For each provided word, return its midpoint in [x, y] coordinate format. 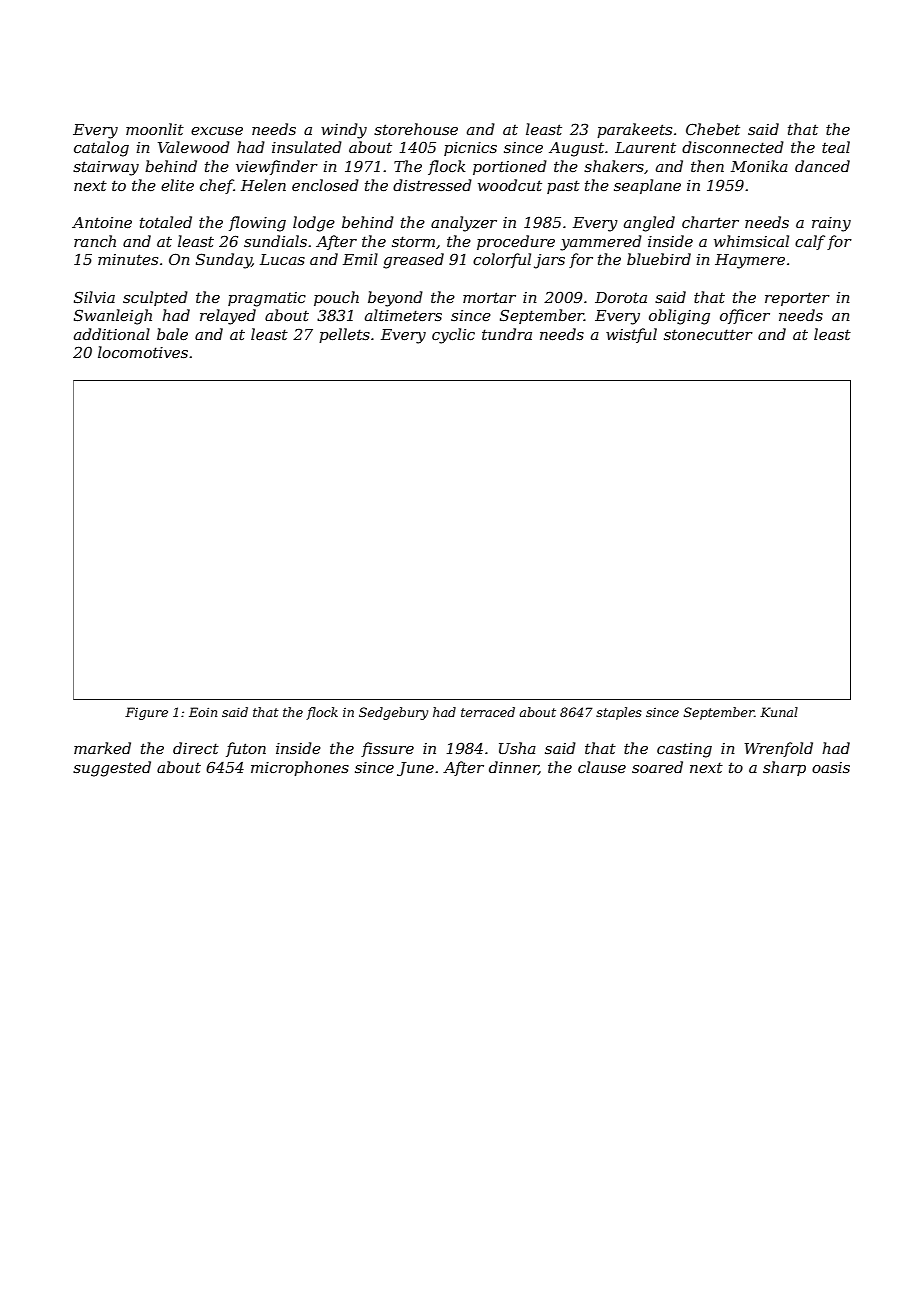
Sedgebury [393, 713]
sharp [784, 768]
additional [112, 334]
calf [810, 242]
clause [602, 767]
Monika [759, 166]
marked [102, 748]
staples [619, 713]
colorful [502, 260]
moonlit [155, 129]
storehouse [416, 129]
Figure [146, 713]
